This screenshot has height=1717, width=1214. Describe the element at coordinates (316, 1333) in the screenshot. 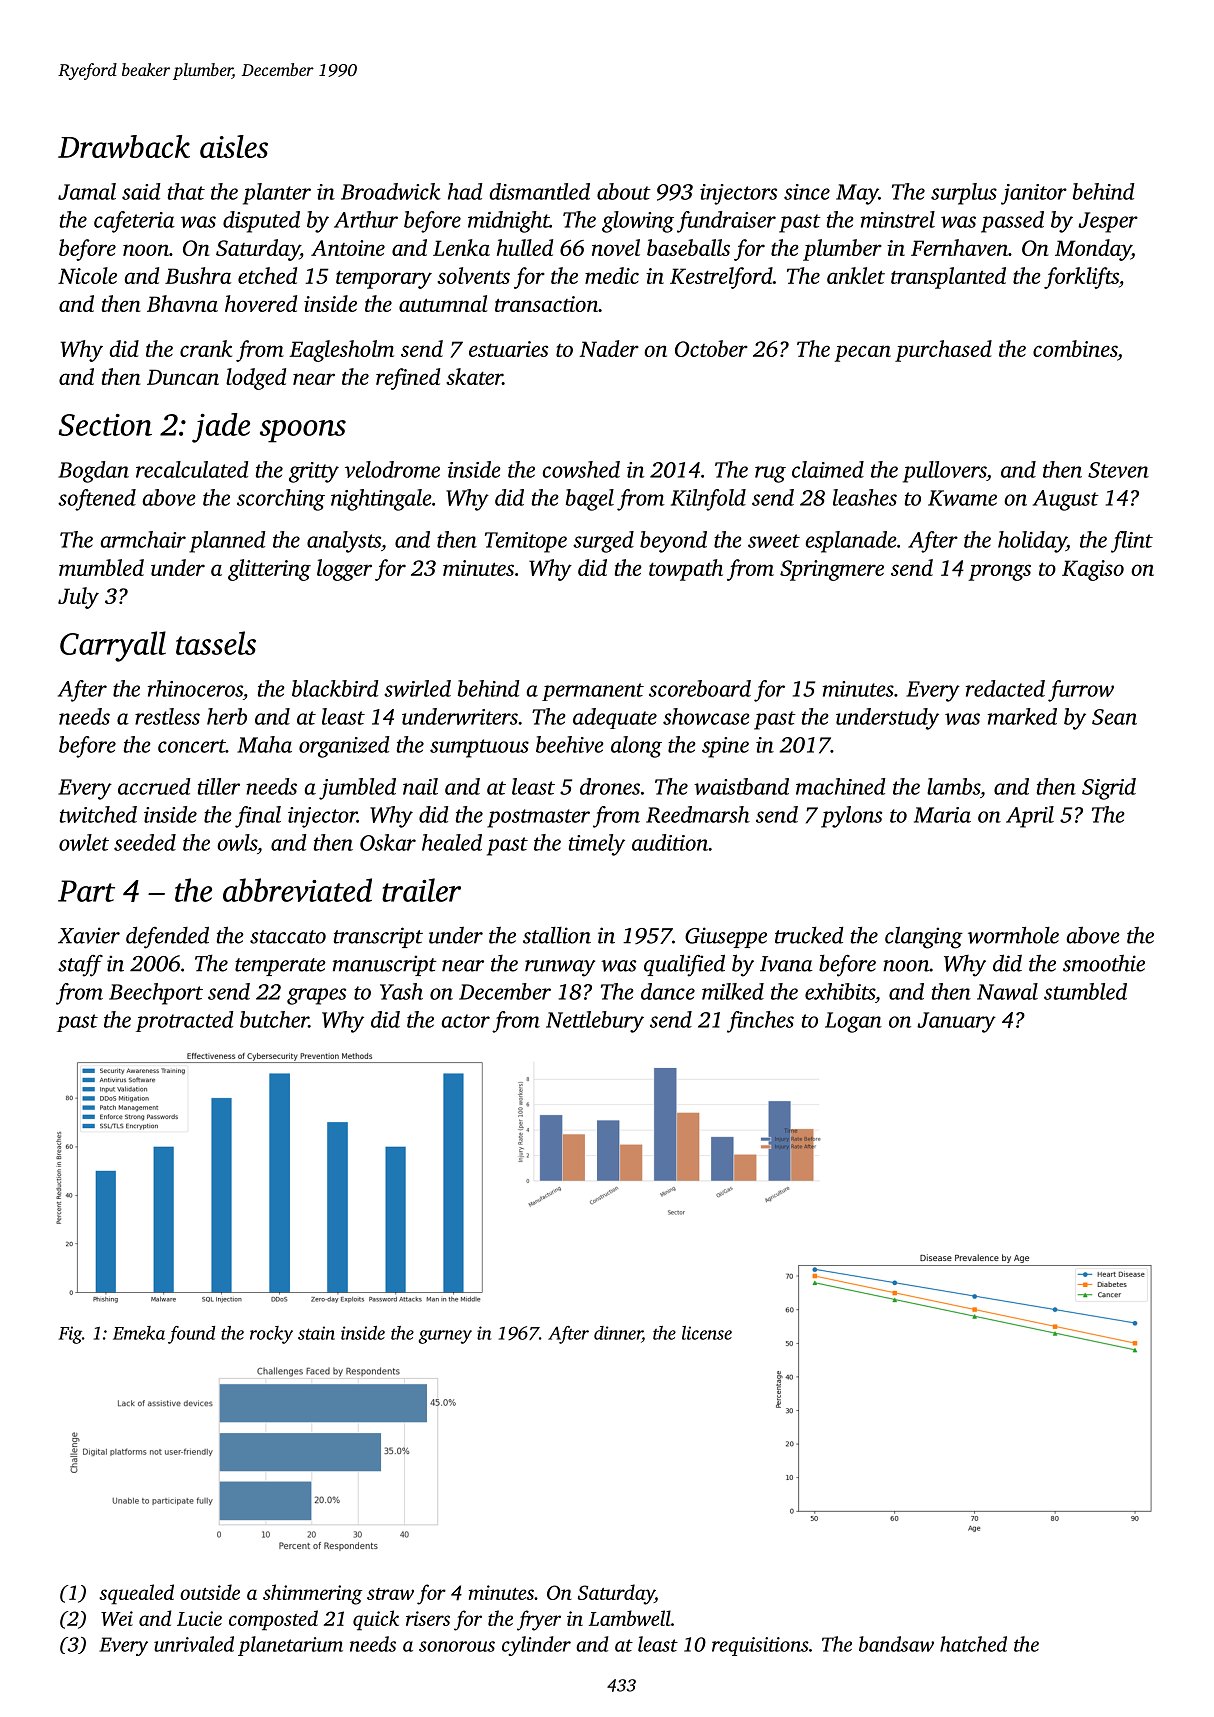

I see `stain` at that location.
